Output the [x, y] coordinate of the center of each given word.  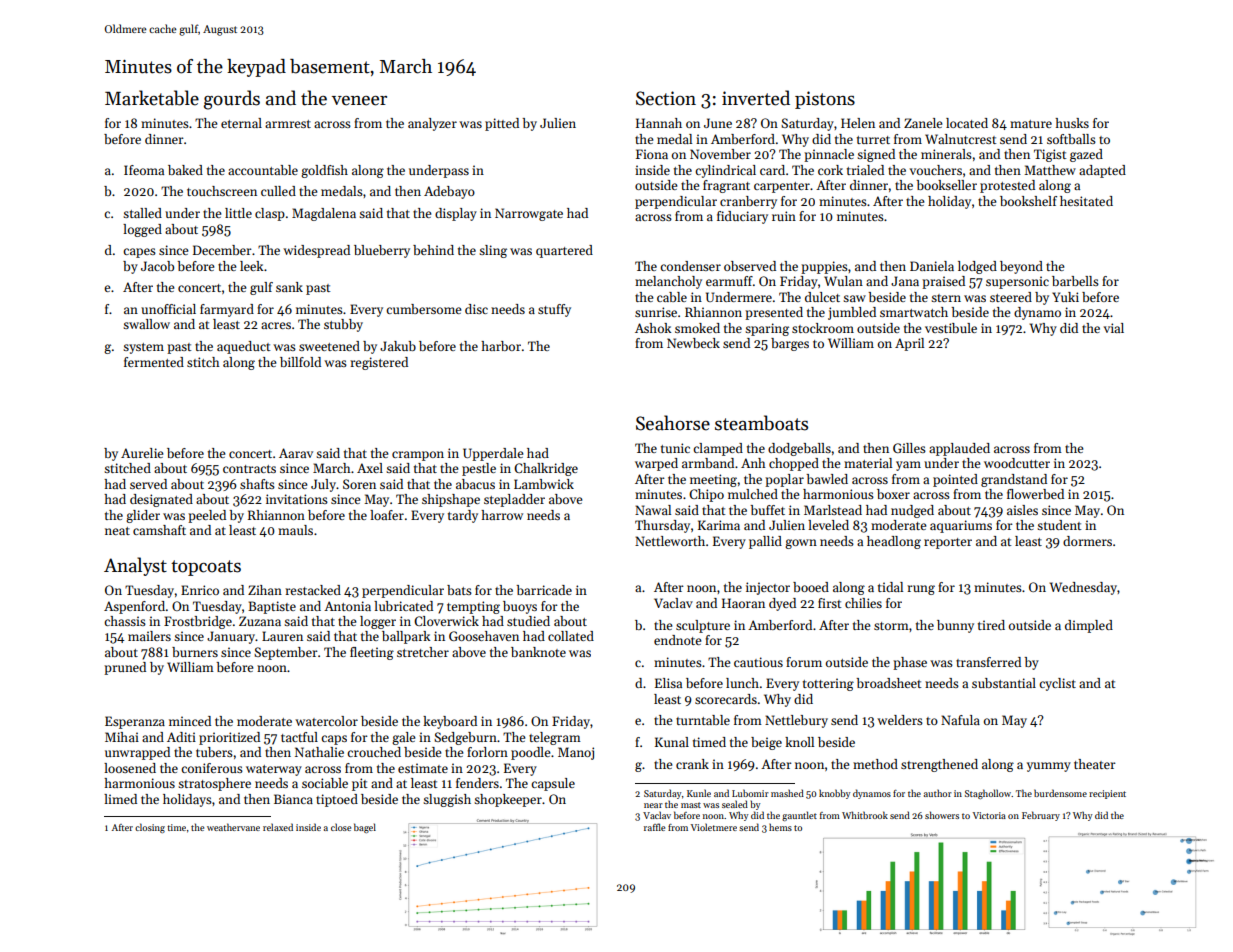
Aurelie [142, 453]
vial [1114, 328]
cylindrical [725, 171]
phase [910, 663]
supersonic [1017, 282]
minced [190, 721]
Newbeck [693, 343]
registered [379, 363]
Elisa [668, 683]
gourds [232, 100]
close [341, 827]
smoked [697, 328]
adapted [1102, 171]
